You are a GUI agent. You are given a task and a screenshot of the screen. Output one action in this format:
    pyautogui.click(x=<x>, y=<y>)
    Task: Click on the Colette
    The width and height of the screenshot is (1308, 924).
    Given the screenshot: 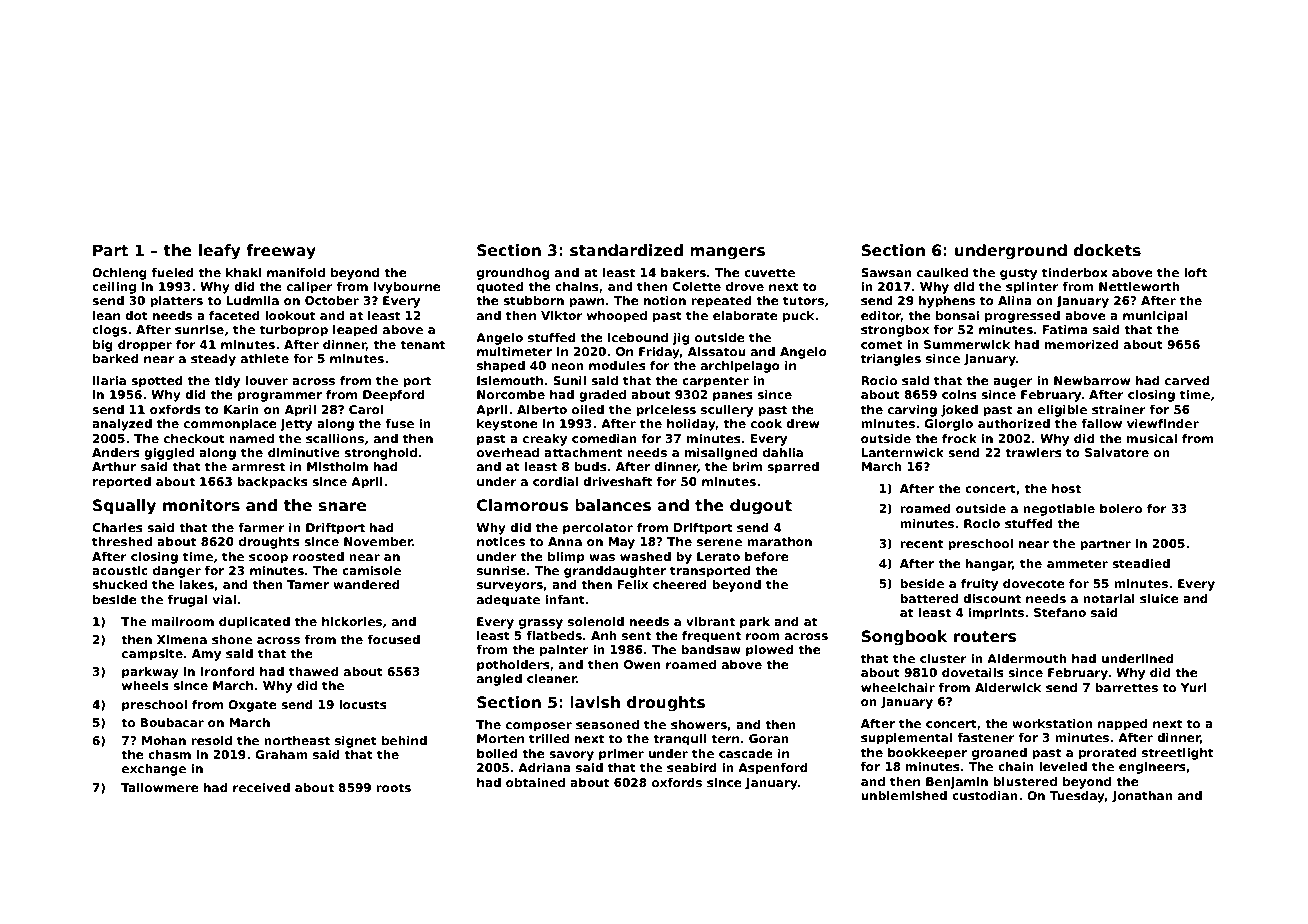 What is the action you would take?
    pyautogui.click(x=697, y=286)
